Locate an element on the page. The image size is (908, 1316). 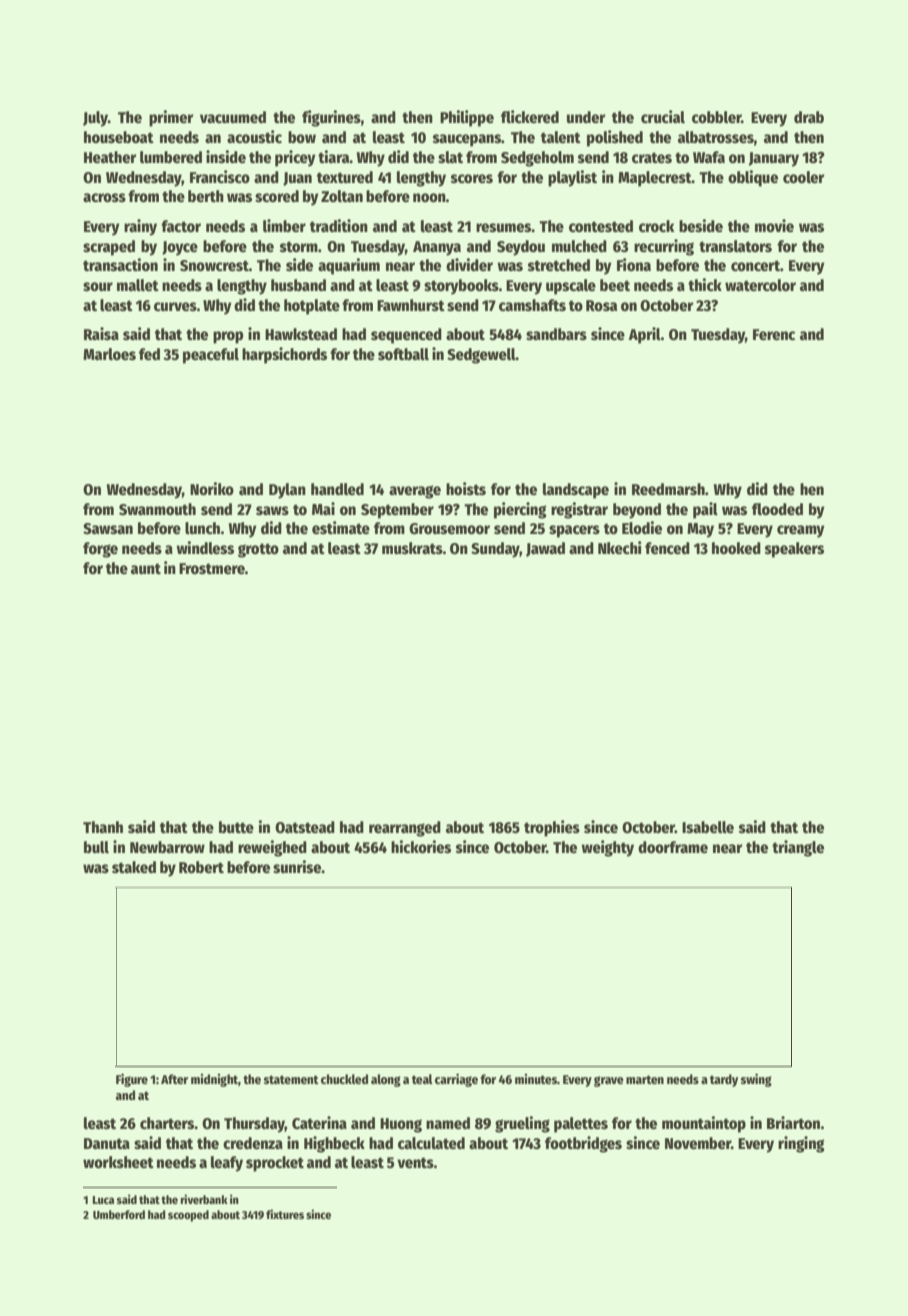
noon is located at coordinates (429, 198).
